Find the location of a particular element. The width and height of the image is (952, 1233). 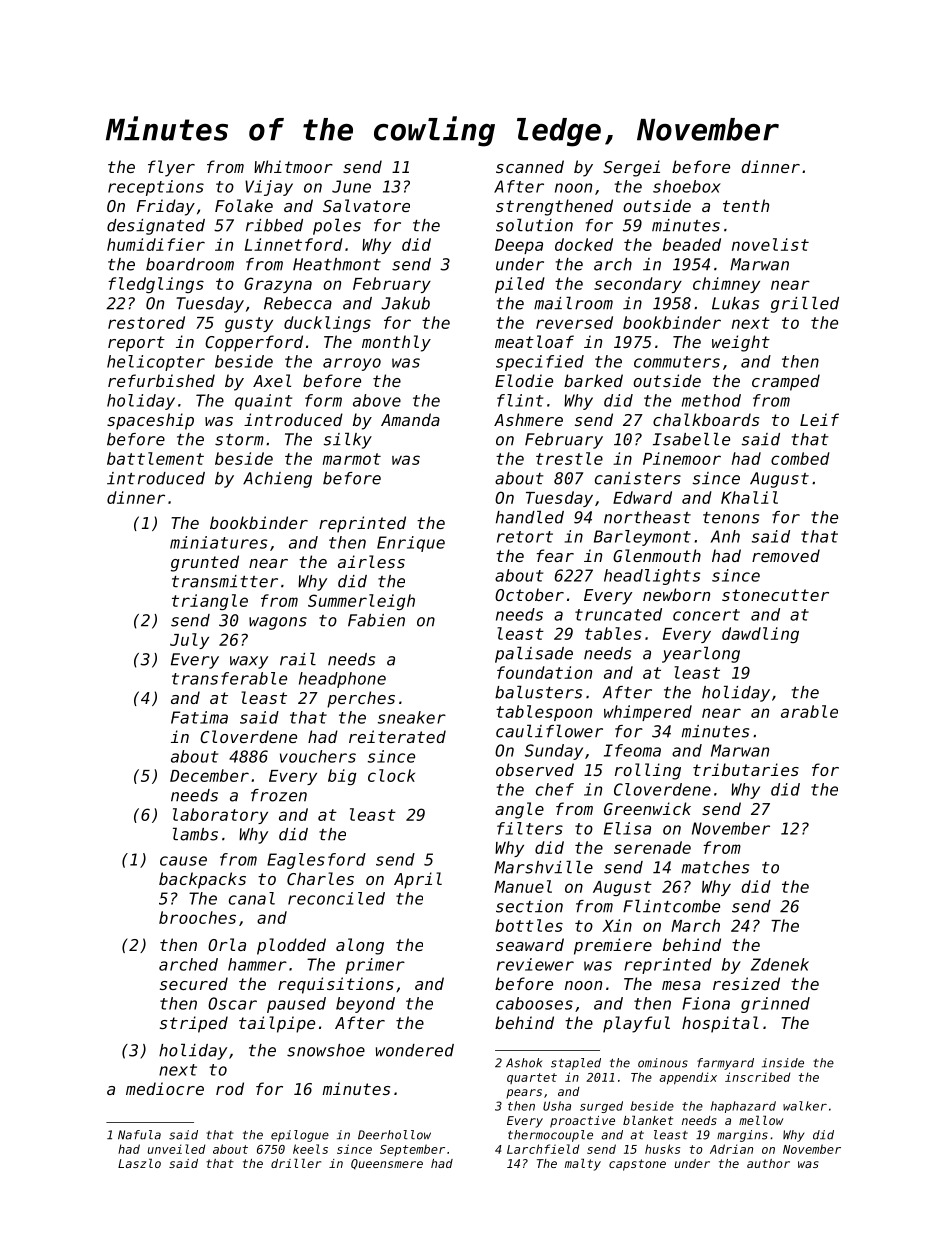

balusters is located at coordinates (538, 692).
